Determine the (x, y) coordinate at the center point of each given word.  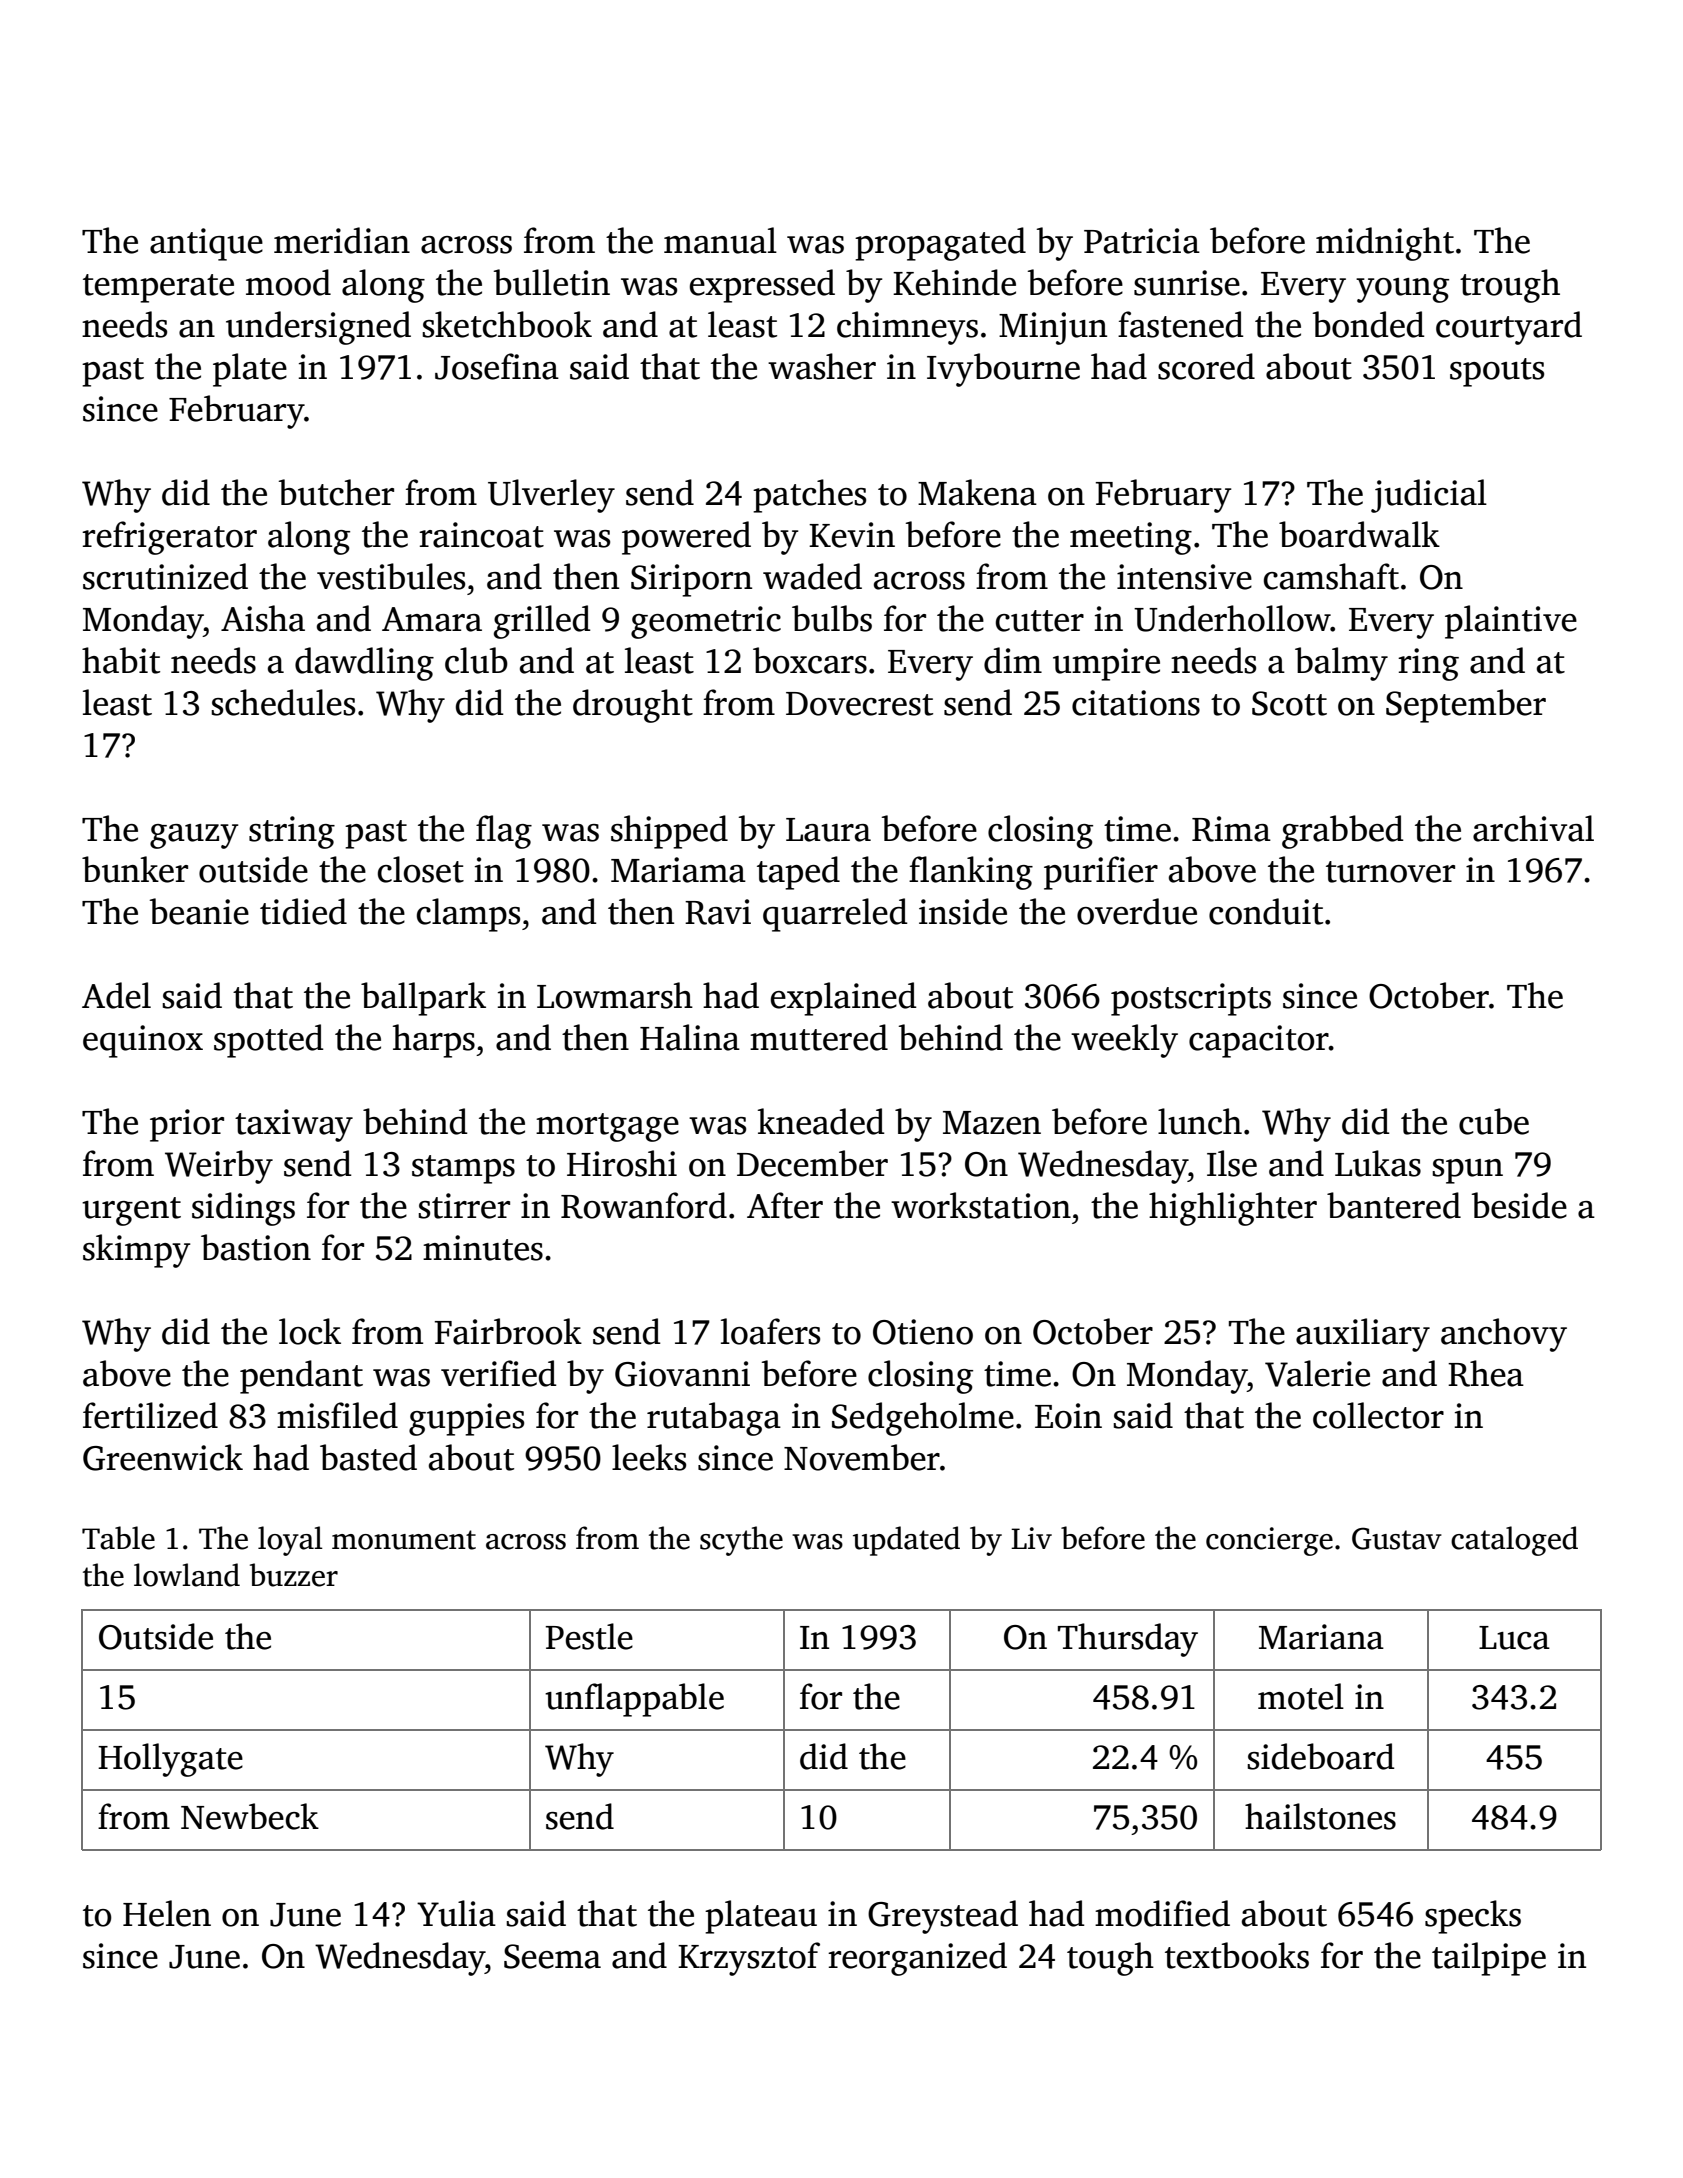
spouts (1497, 372)
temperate (158, 288)
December (812, 1163)
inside (963, 911)
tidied (303, 911)
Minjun (1053, 328)
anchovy (1504, 1335)
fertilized (150, 1415)
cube (1494, 1121)
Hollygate (170, 1760)
